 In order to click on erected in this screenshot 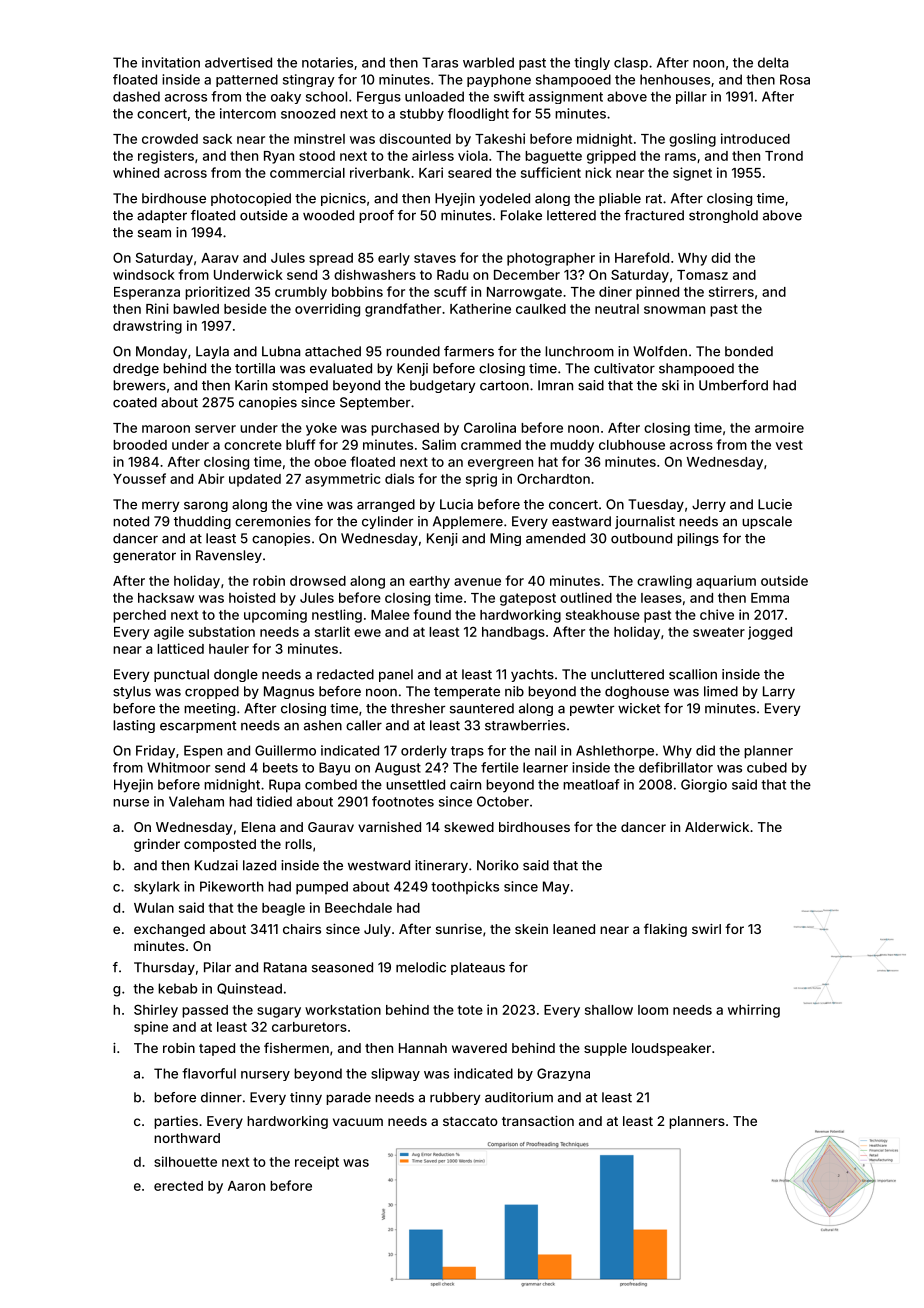, I will do `click(178, 1186)`.
